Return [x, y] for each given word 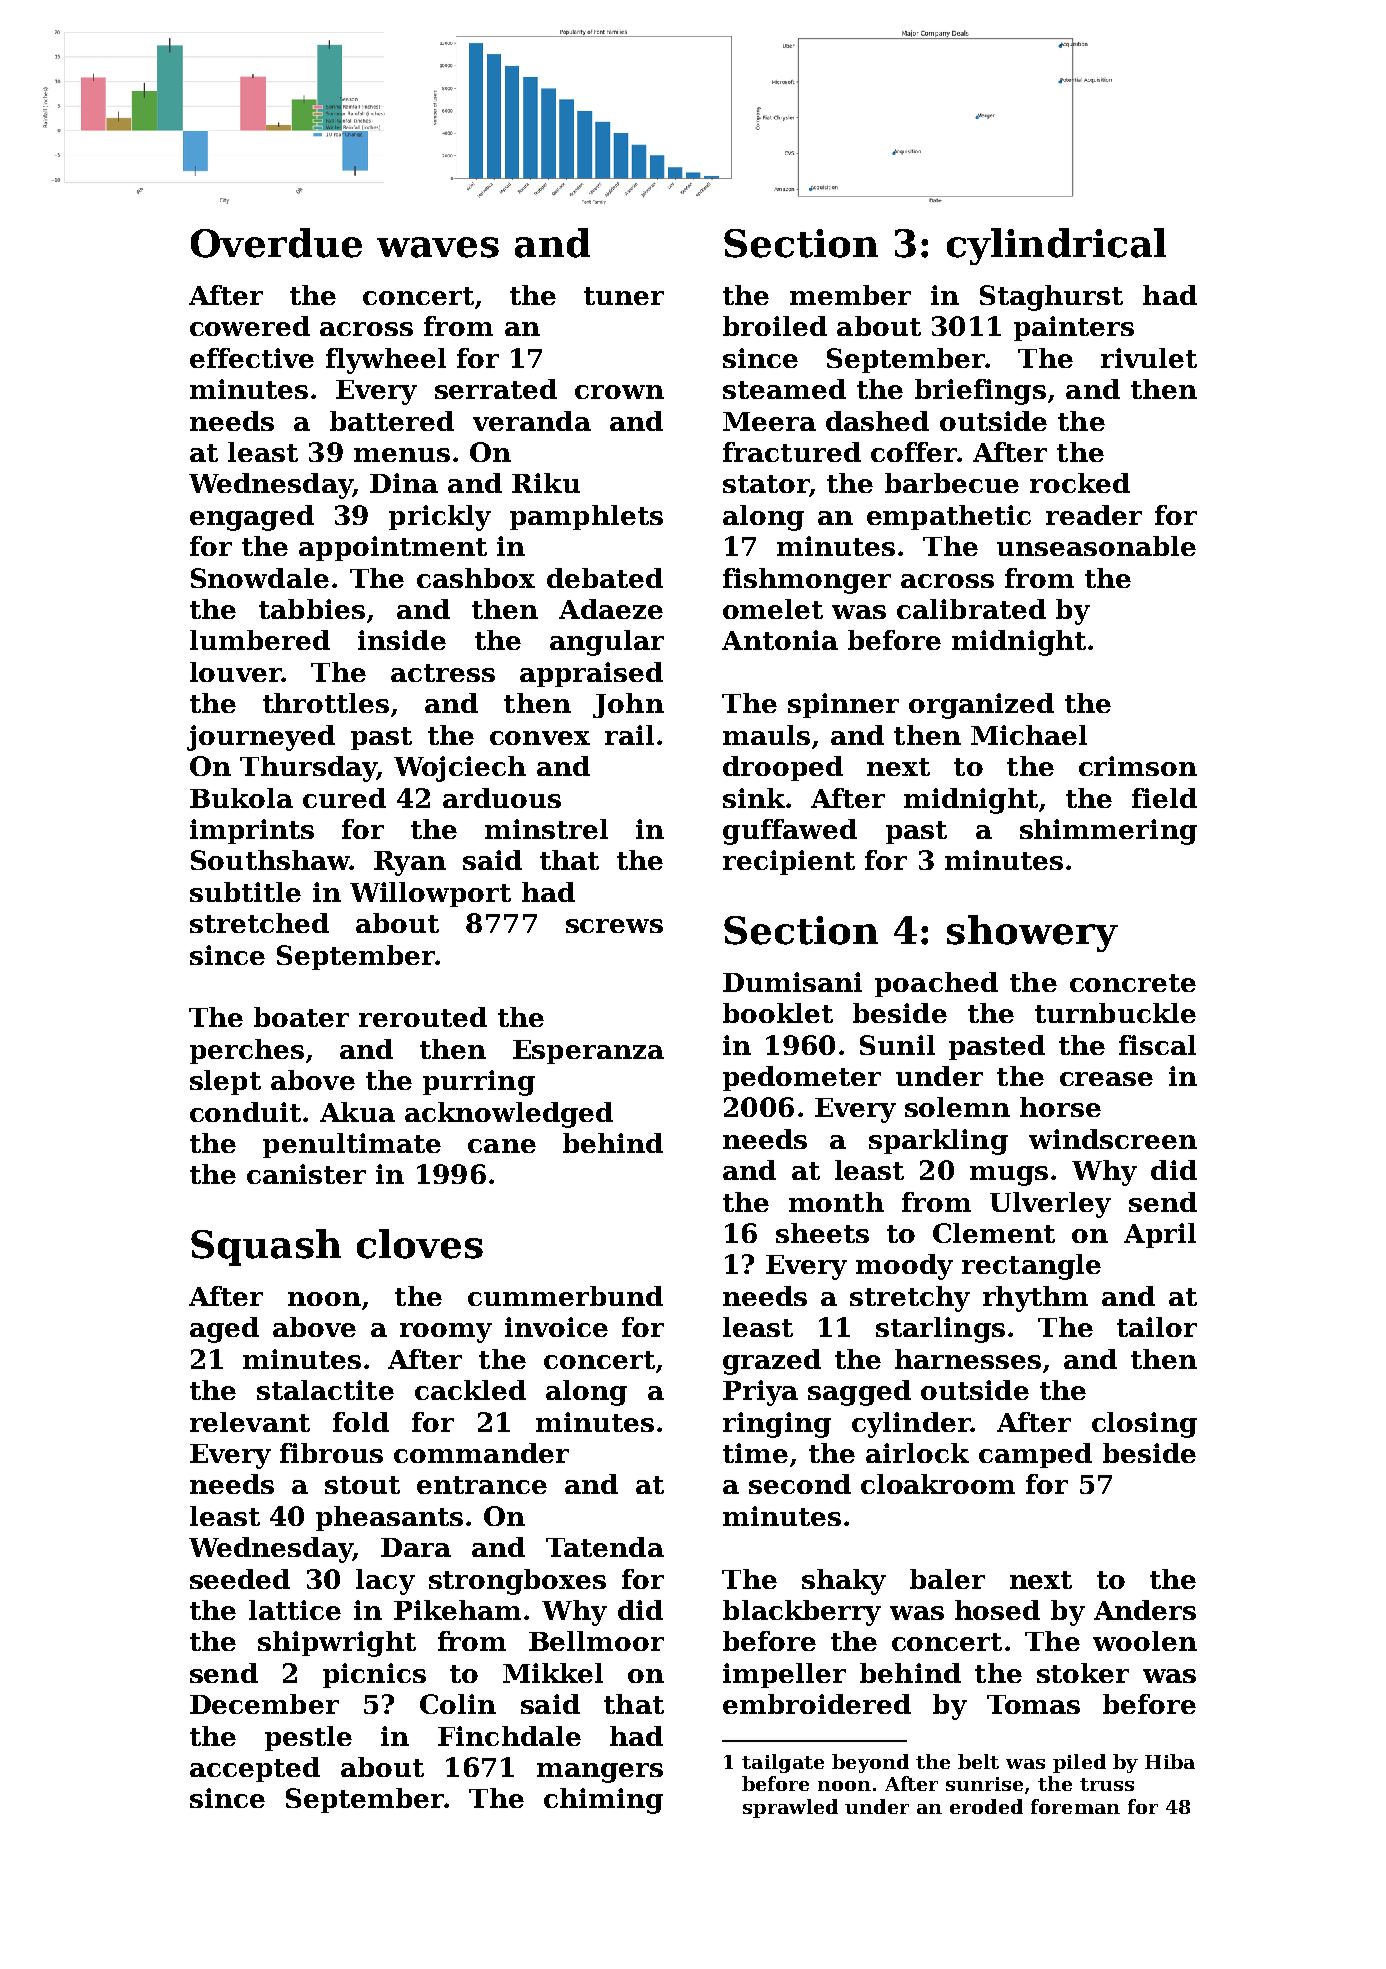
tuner [624, 296]
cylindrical [1056, 246]
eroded [986, 1806]
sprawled [790, 1808]
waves [438, 247]
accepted [255, 1769]
